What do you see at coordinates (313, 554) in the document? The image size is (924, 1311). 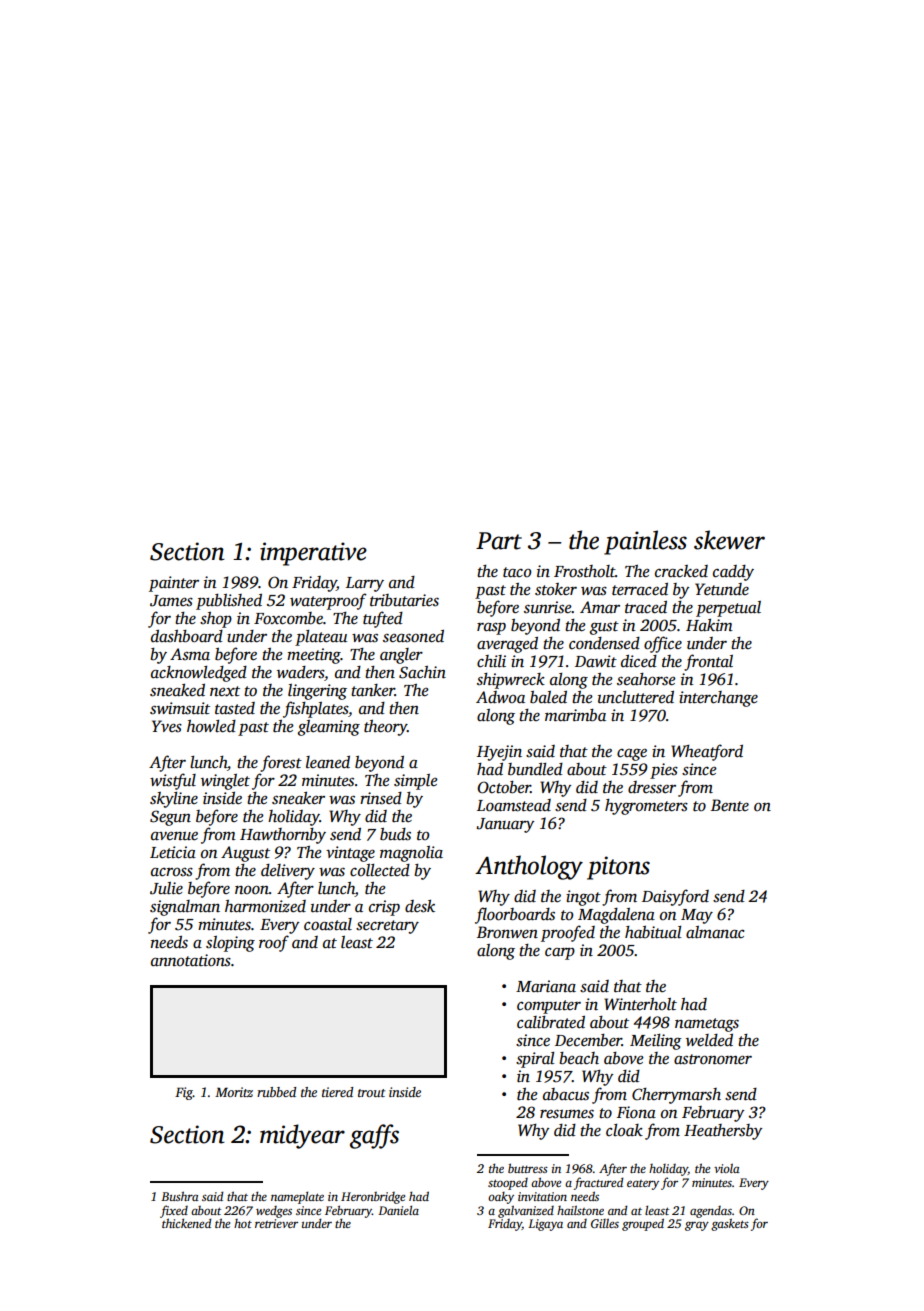 I see `imperative` at bounding box center [313, 554].
